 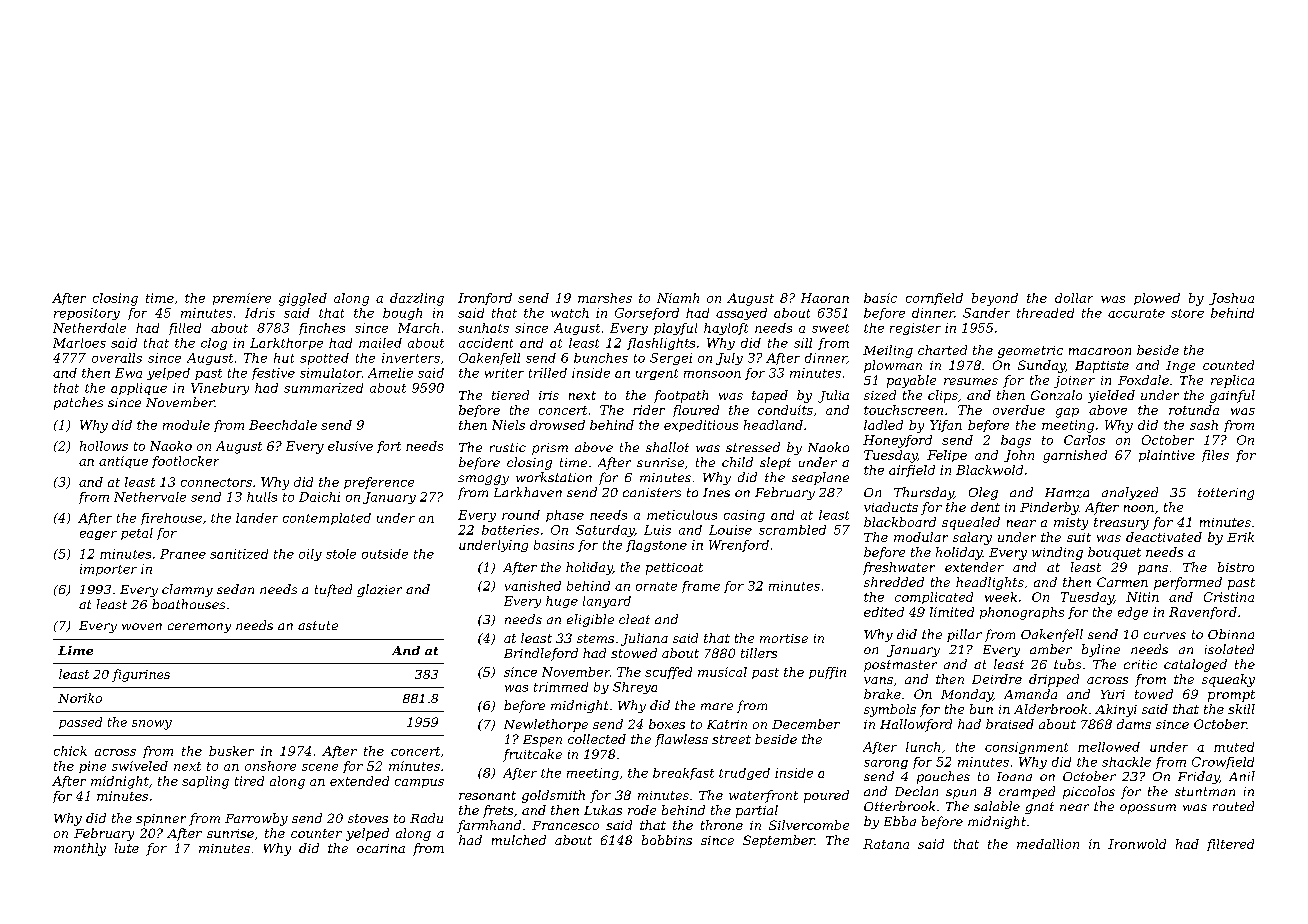 What do you see at coordinates (150, 497) in the image?
I see `Nethervale` at bounding box center [150, 497].
